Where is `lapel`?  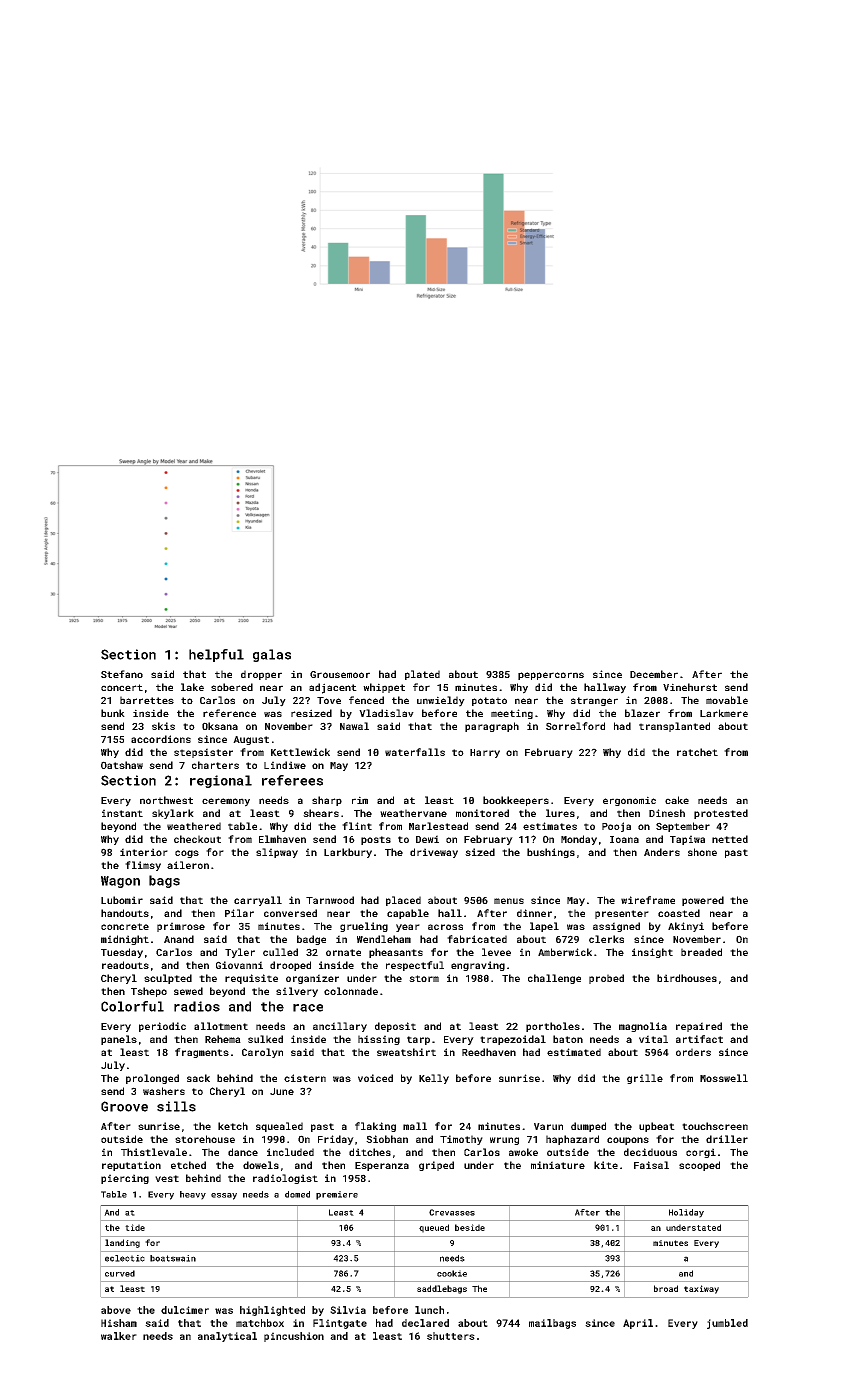 lapel is located at coordinates (544, 927).
